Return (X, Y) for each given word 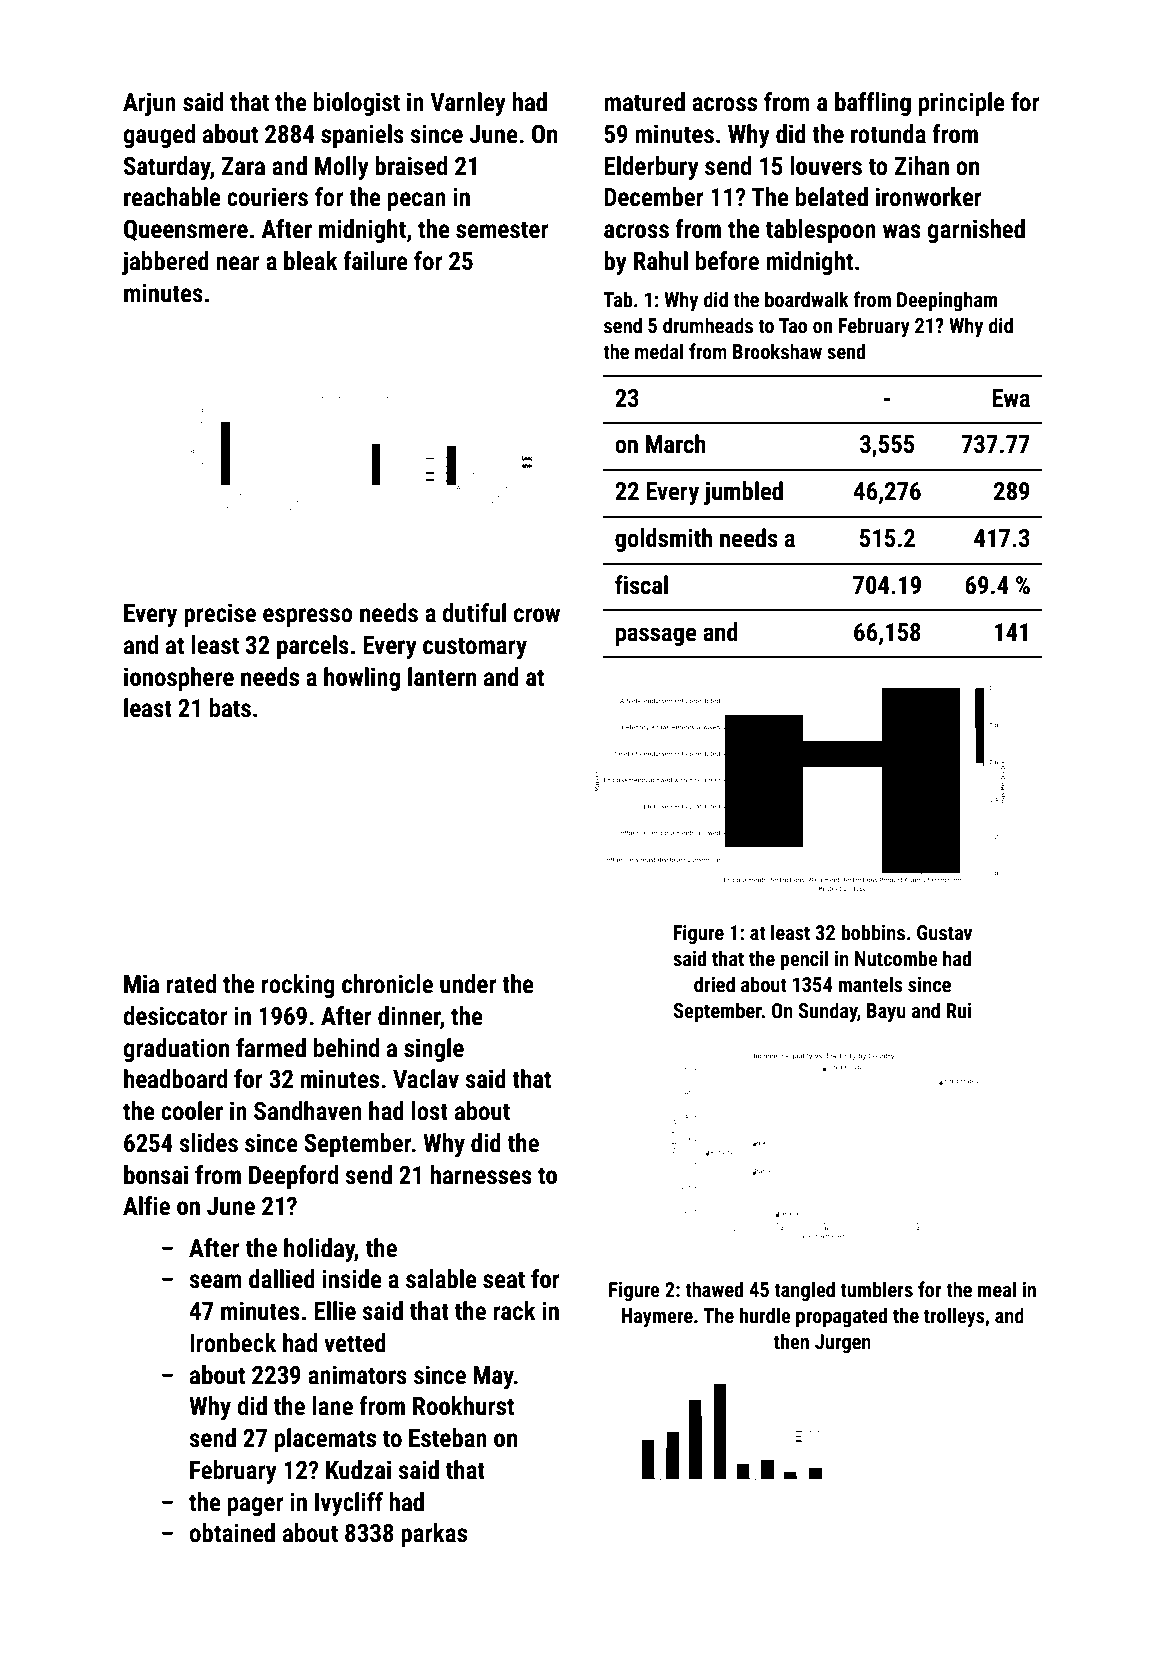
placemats (325, 1440)
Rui (959, 1010)
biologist (357, 104)
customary (475, 648)
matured (644, 102)
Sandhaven (308, 1111)
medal (659, 351)
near (238, 263)
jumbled (743, 493)
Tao (793, 325)
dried (714, 984)
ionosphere (179, 679)
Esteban (448, 1438)
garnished (976, 231)
